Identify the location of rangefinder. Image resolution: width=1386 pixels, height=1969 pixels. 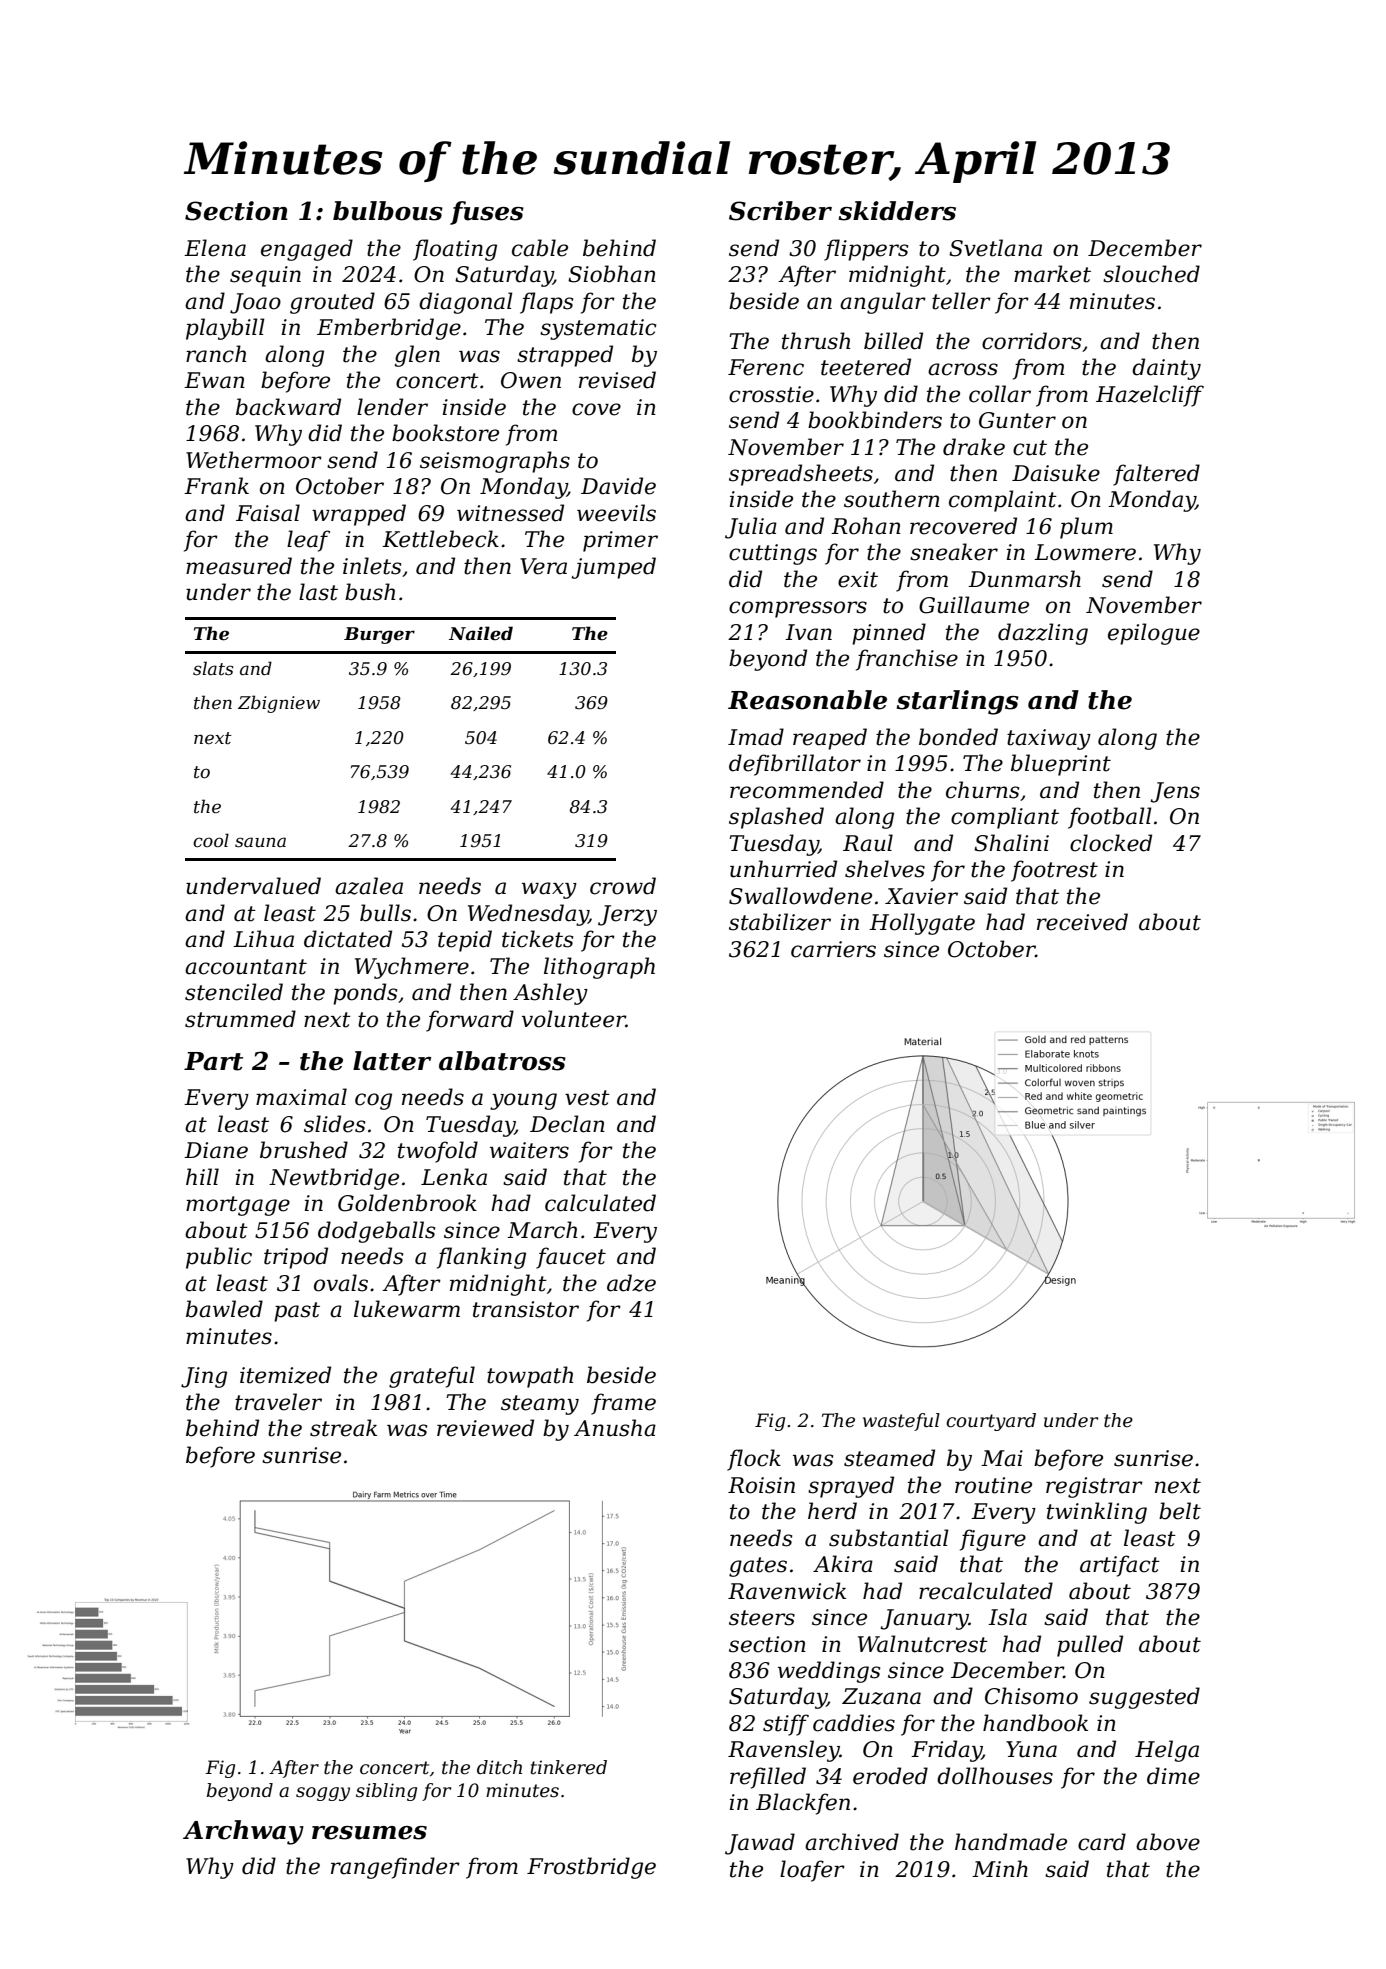
(395, 1868).
